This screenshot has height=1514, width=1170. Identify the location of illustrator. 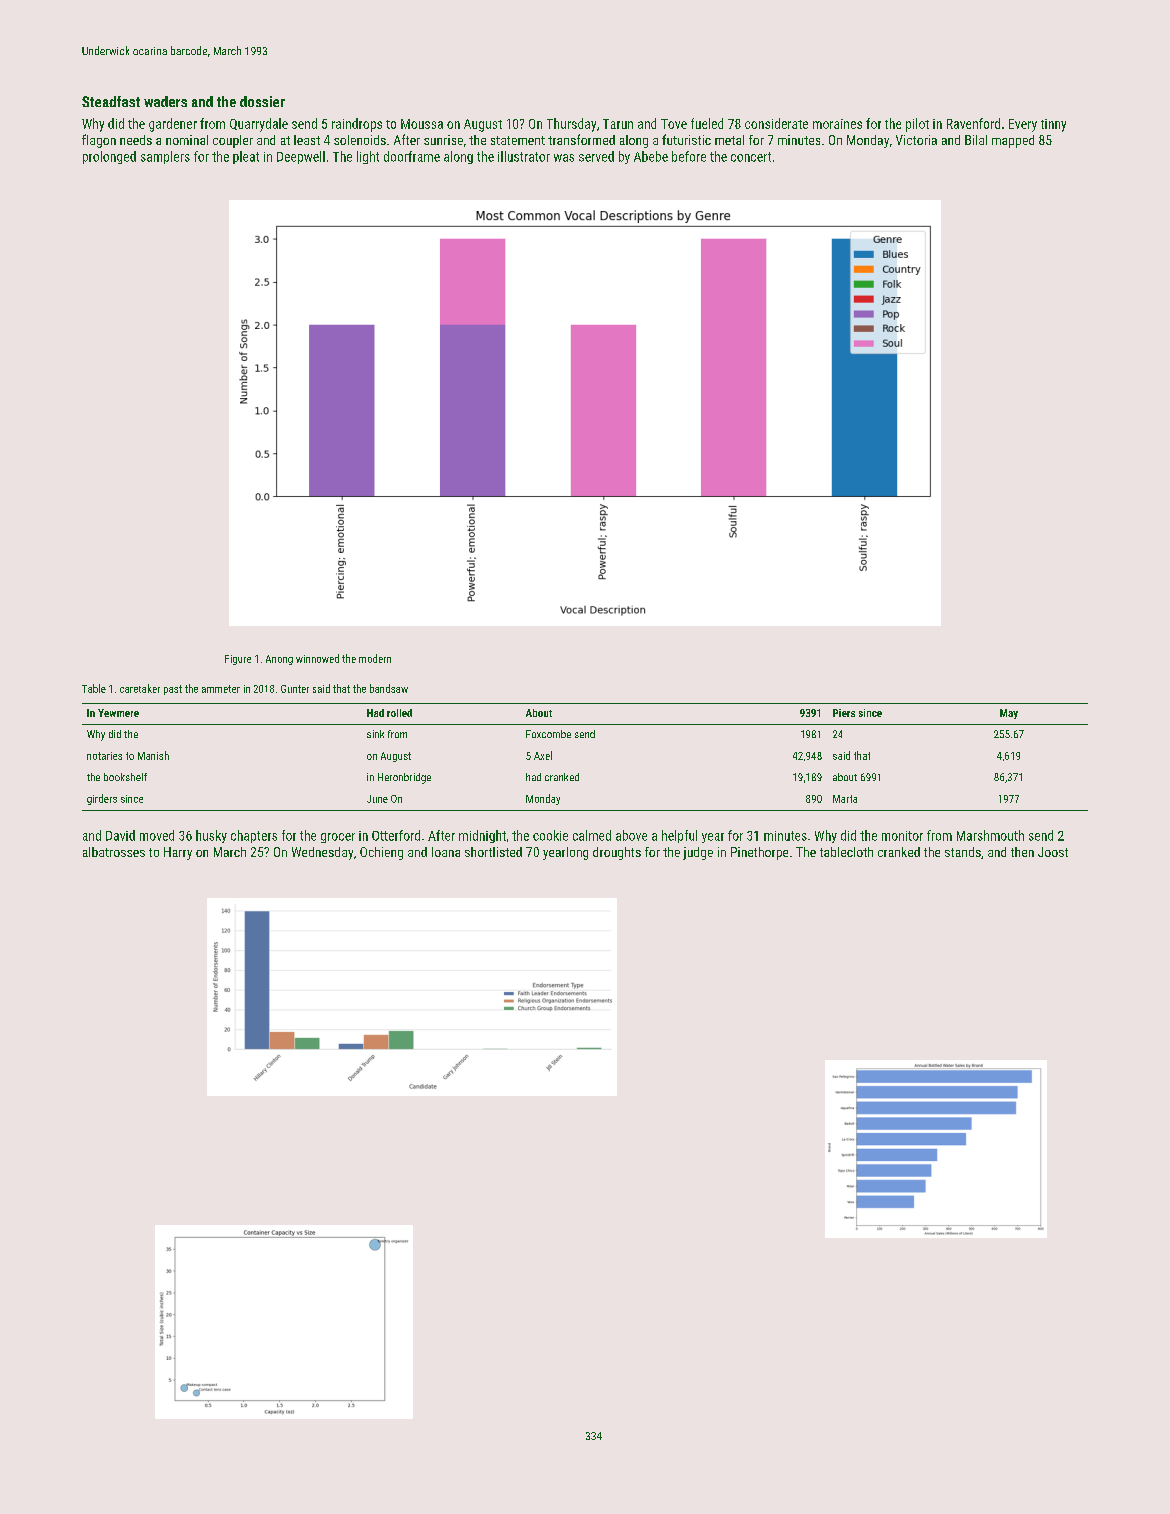
(524, 156).
